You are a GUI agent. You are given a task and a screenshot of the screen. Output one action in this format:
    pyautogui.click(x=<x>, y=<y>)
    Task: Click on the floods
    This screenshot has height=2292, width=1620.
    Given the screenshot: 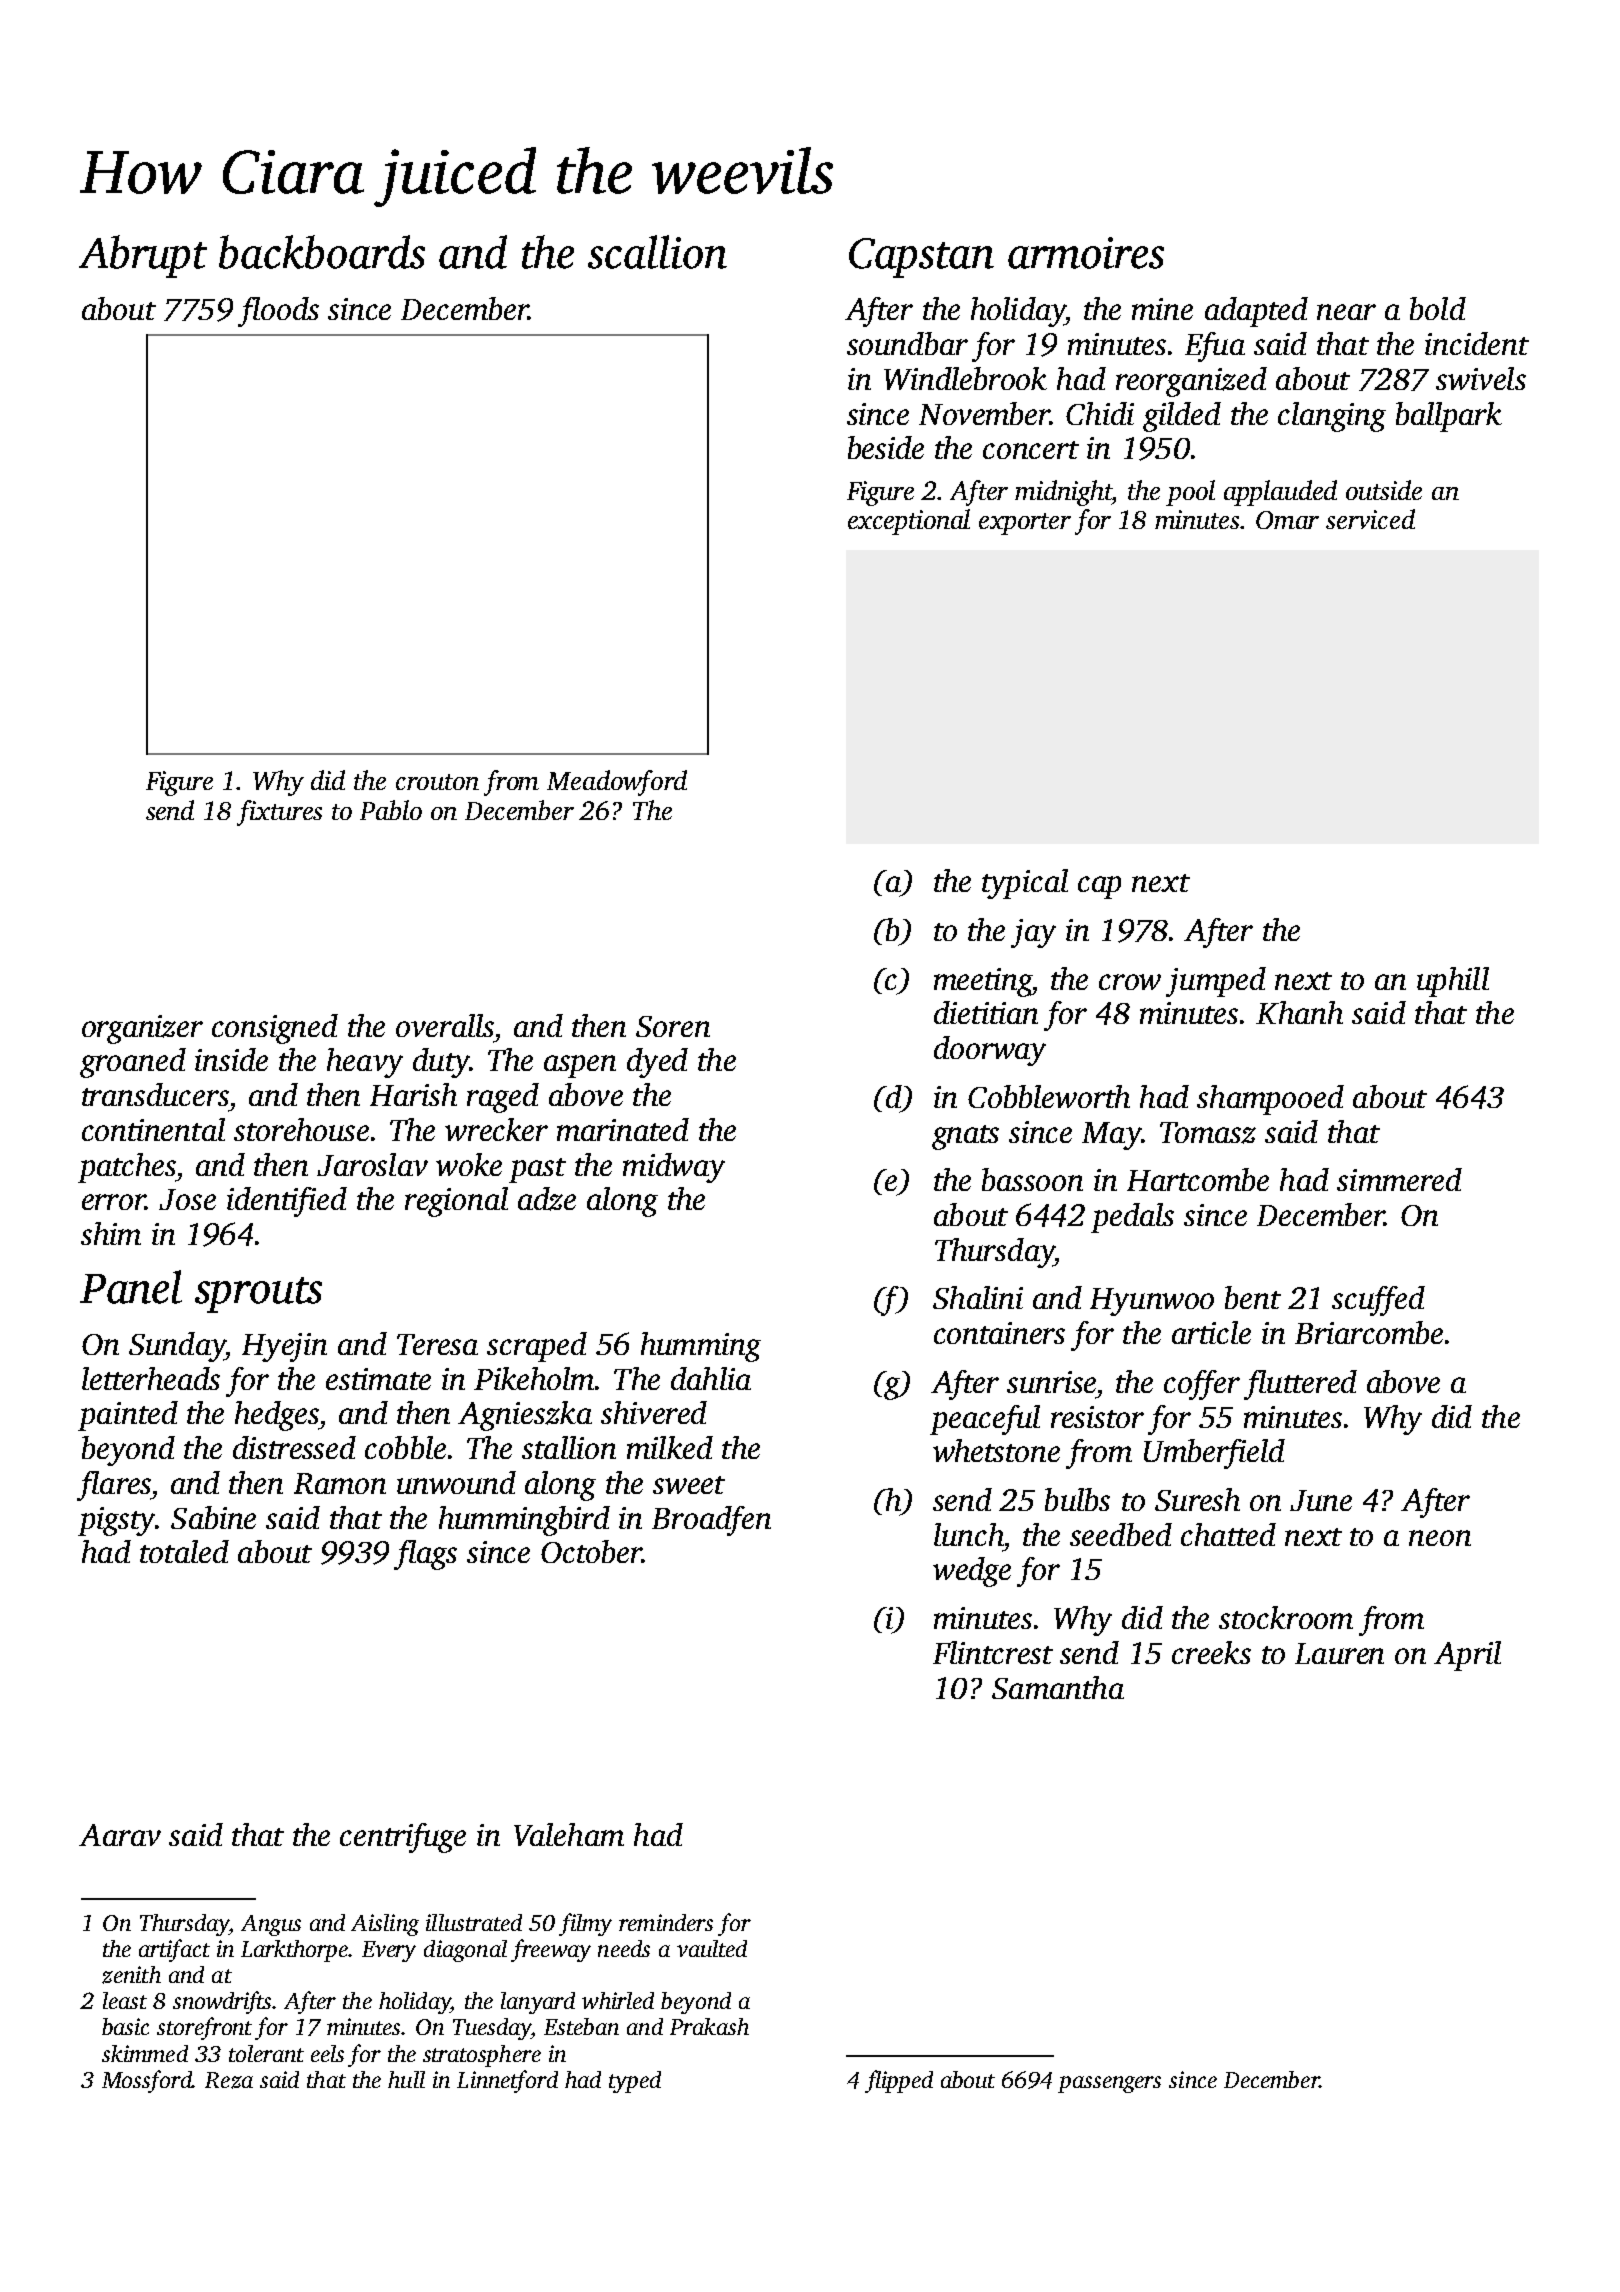 What is the action you would take?
    pyautogui.click(x=278, y=312)
